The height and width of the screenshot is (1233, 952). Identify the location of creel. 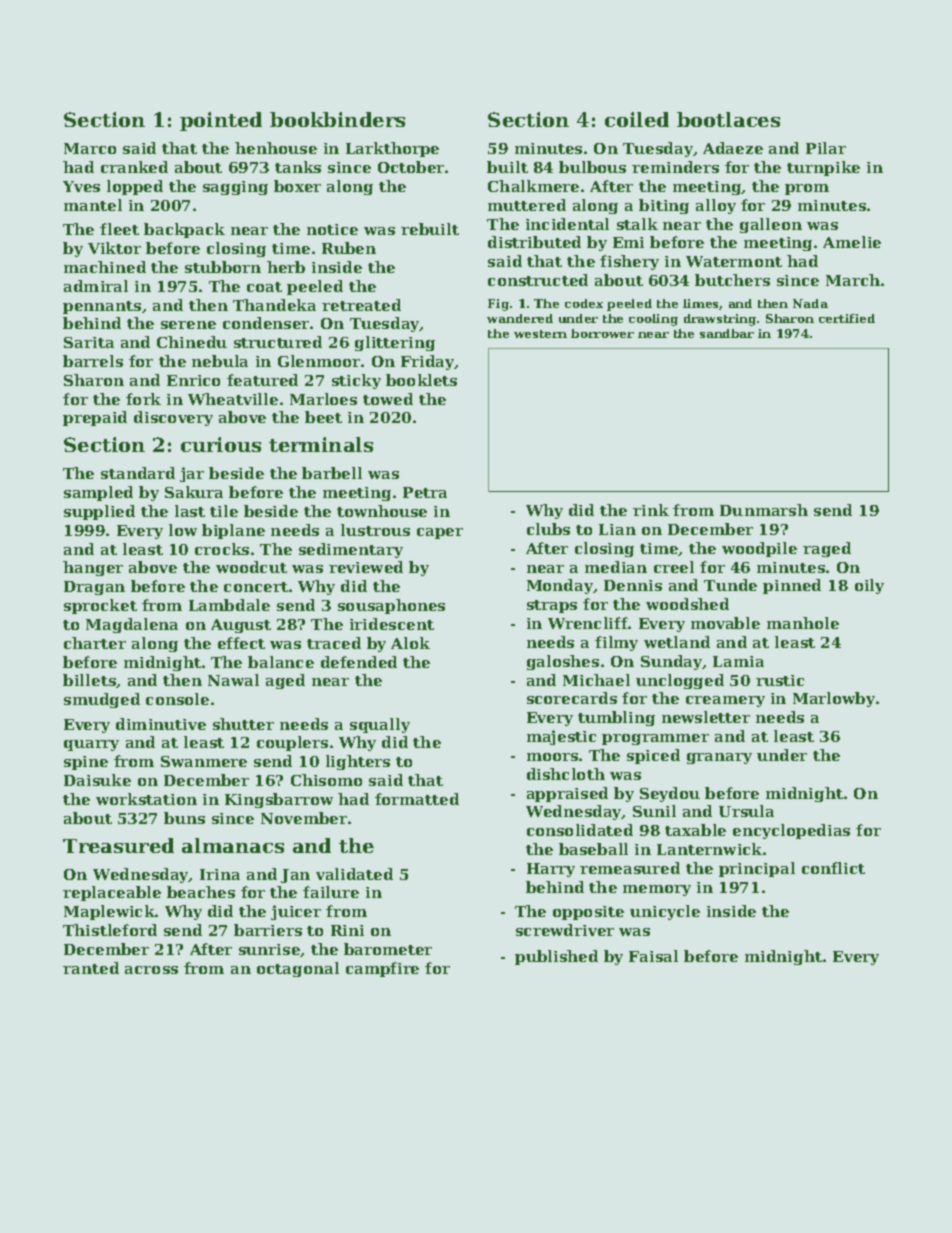
(674, 567).
